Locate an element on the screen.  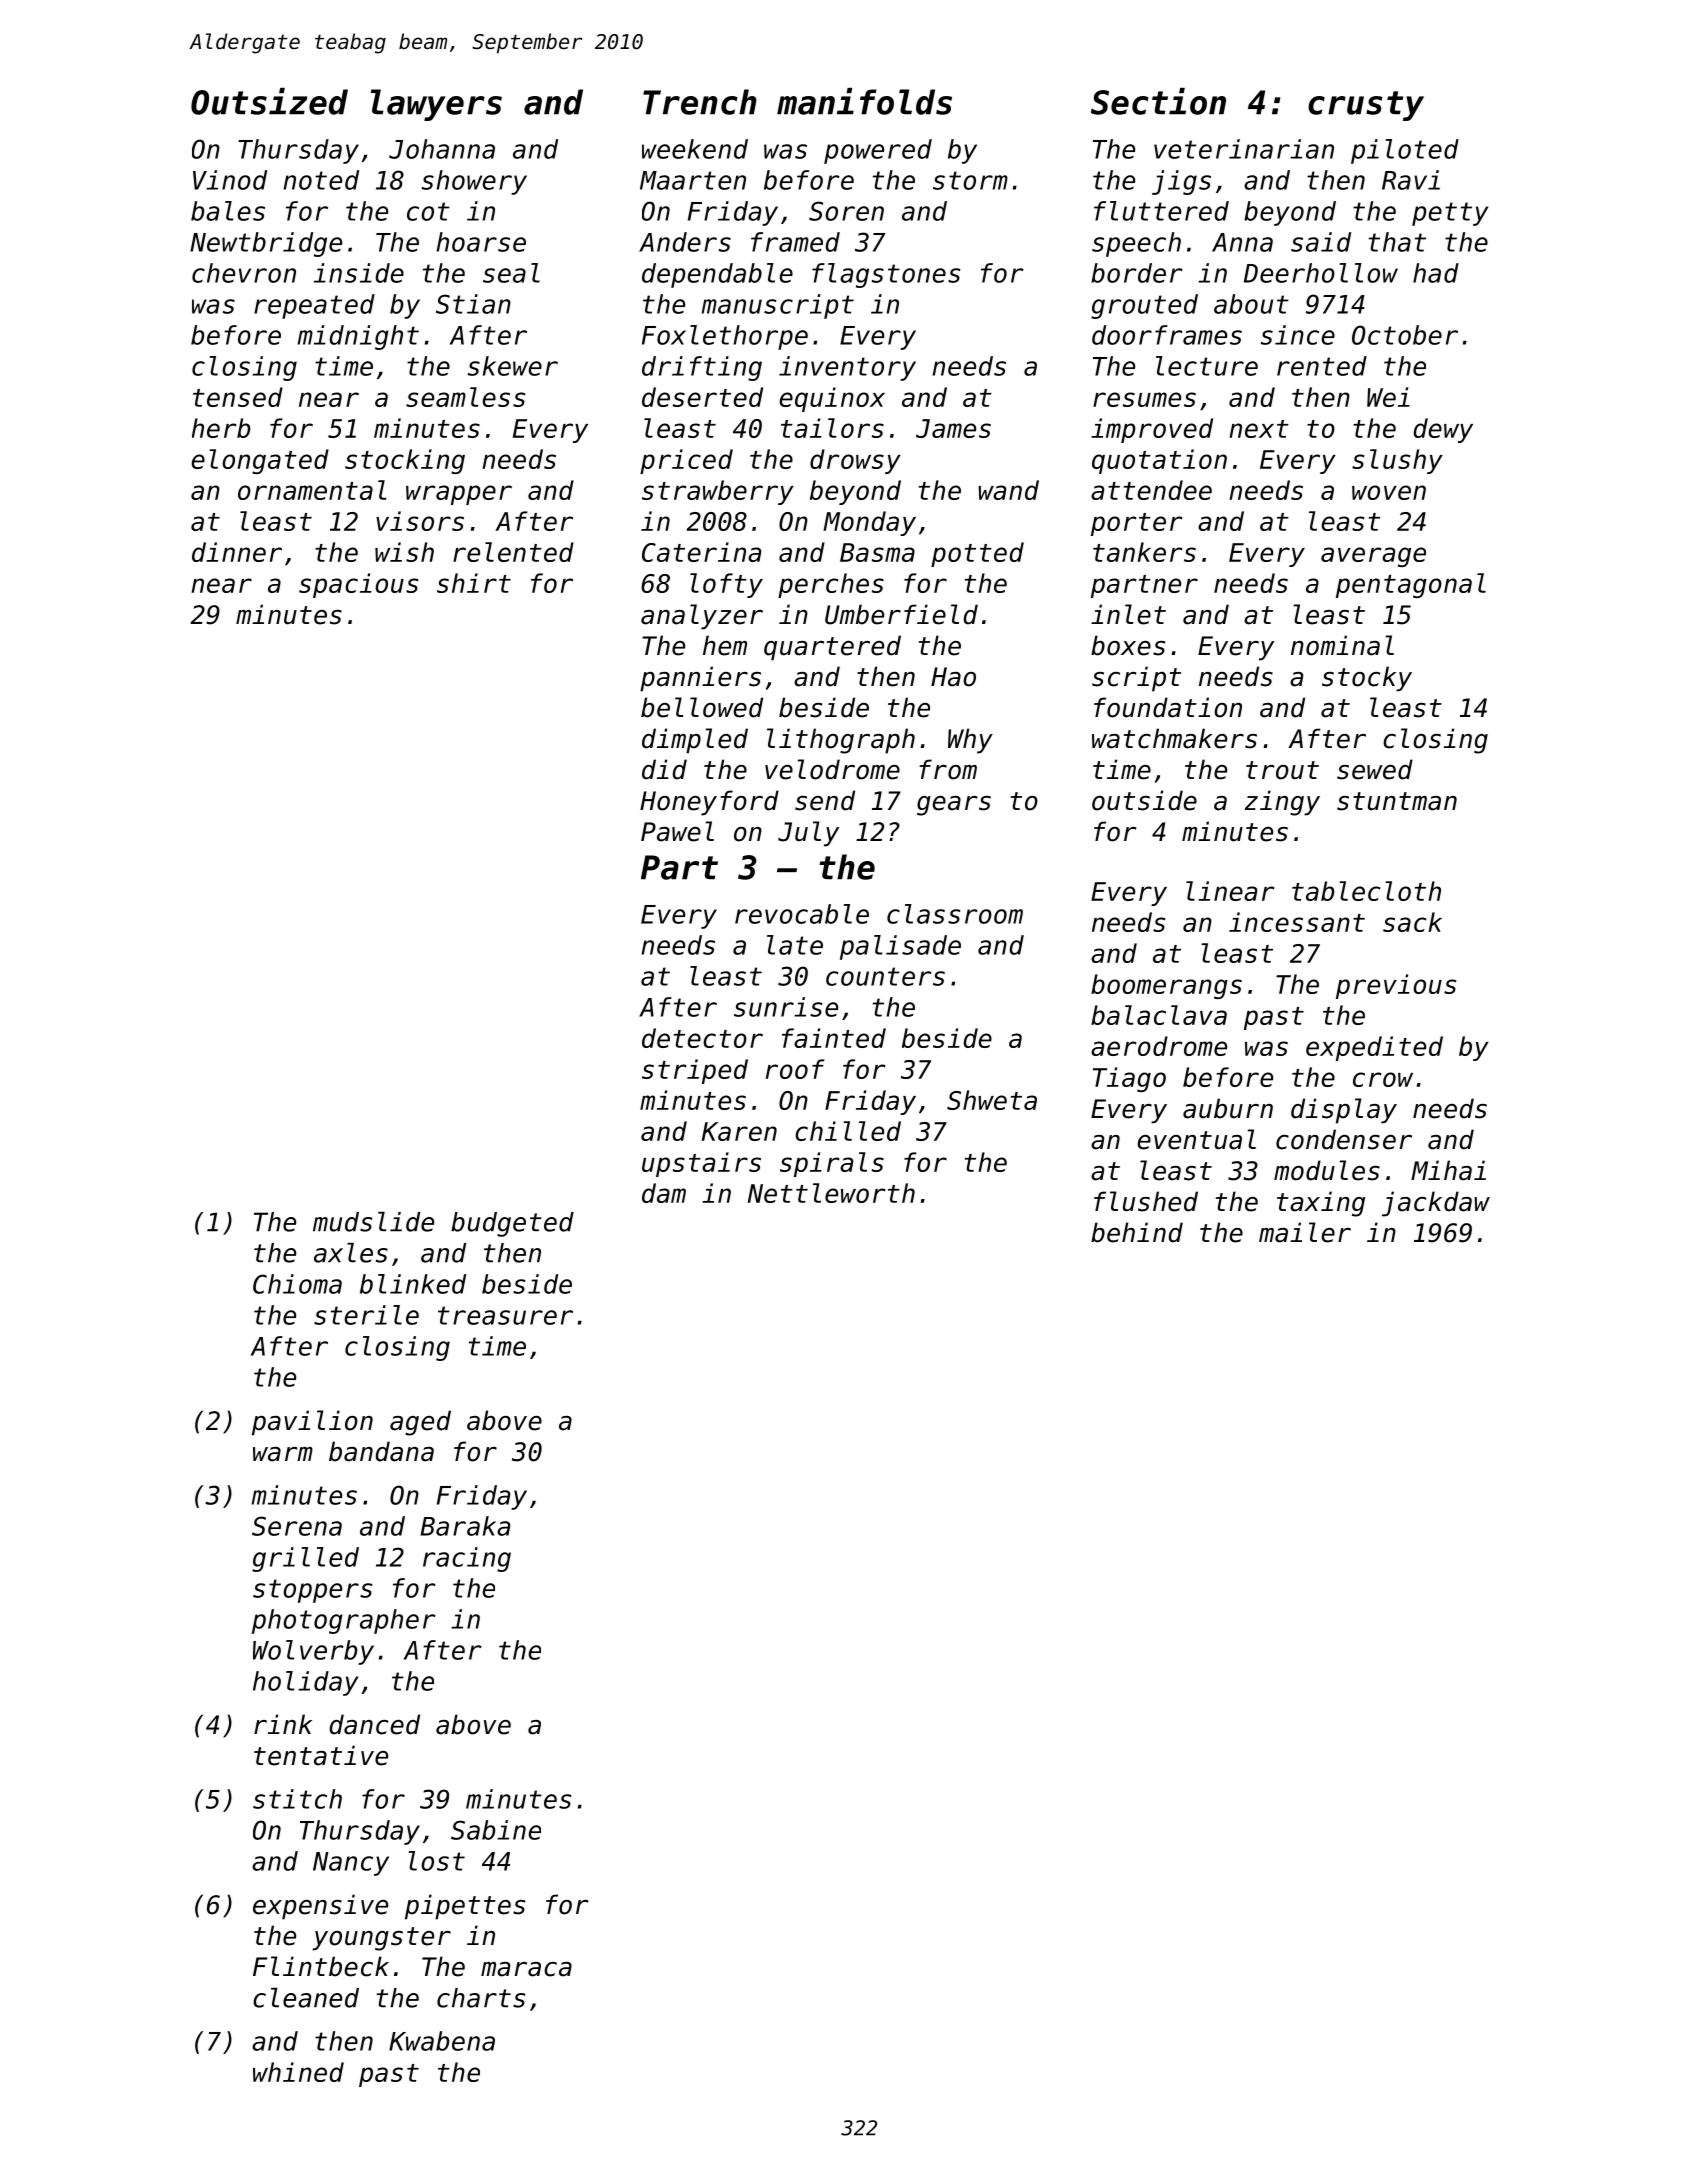
Trench is located at coordinates (700, 102).
